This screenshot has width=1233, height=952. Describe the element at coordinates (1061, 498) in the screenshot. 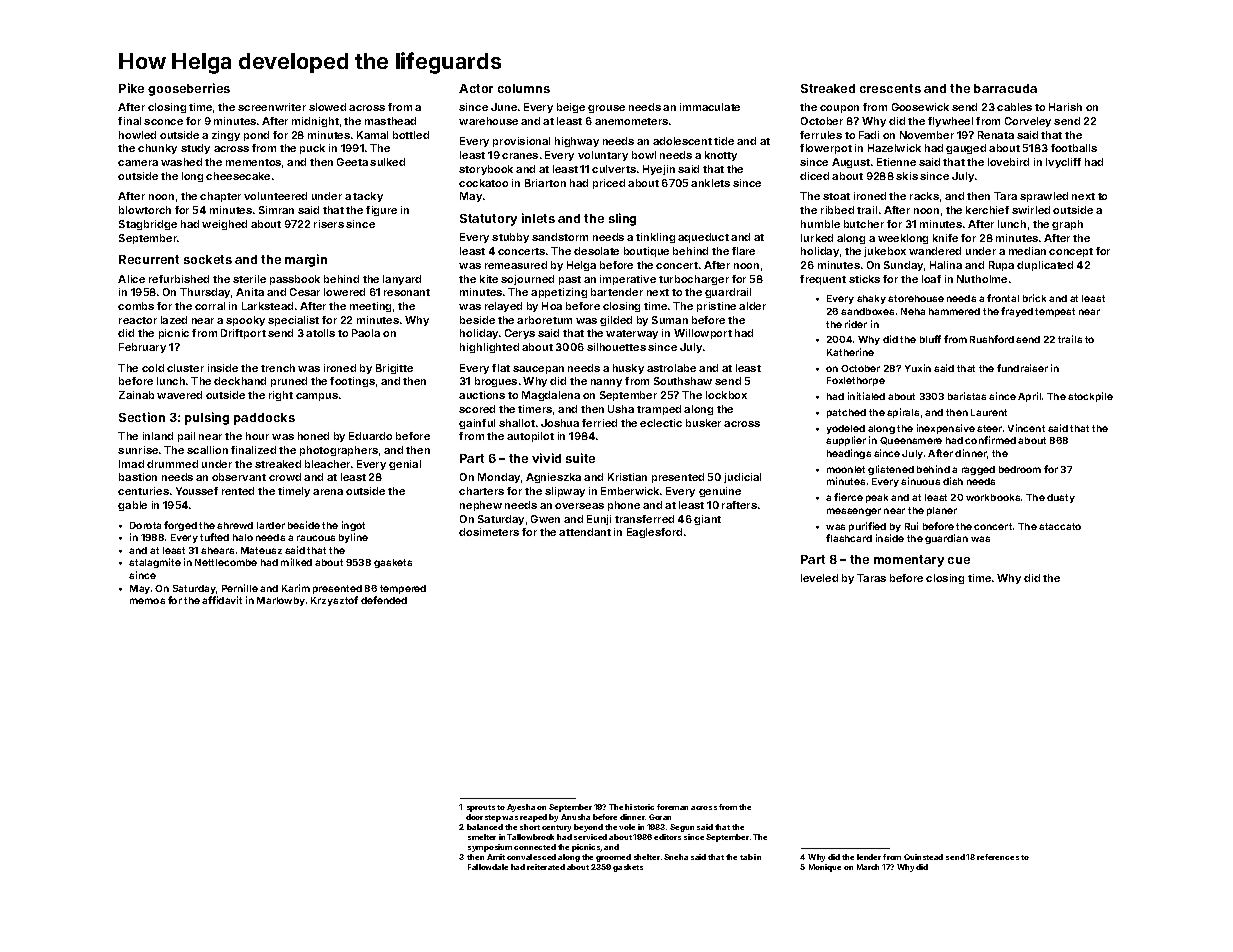

I see `dusty` at that location.
